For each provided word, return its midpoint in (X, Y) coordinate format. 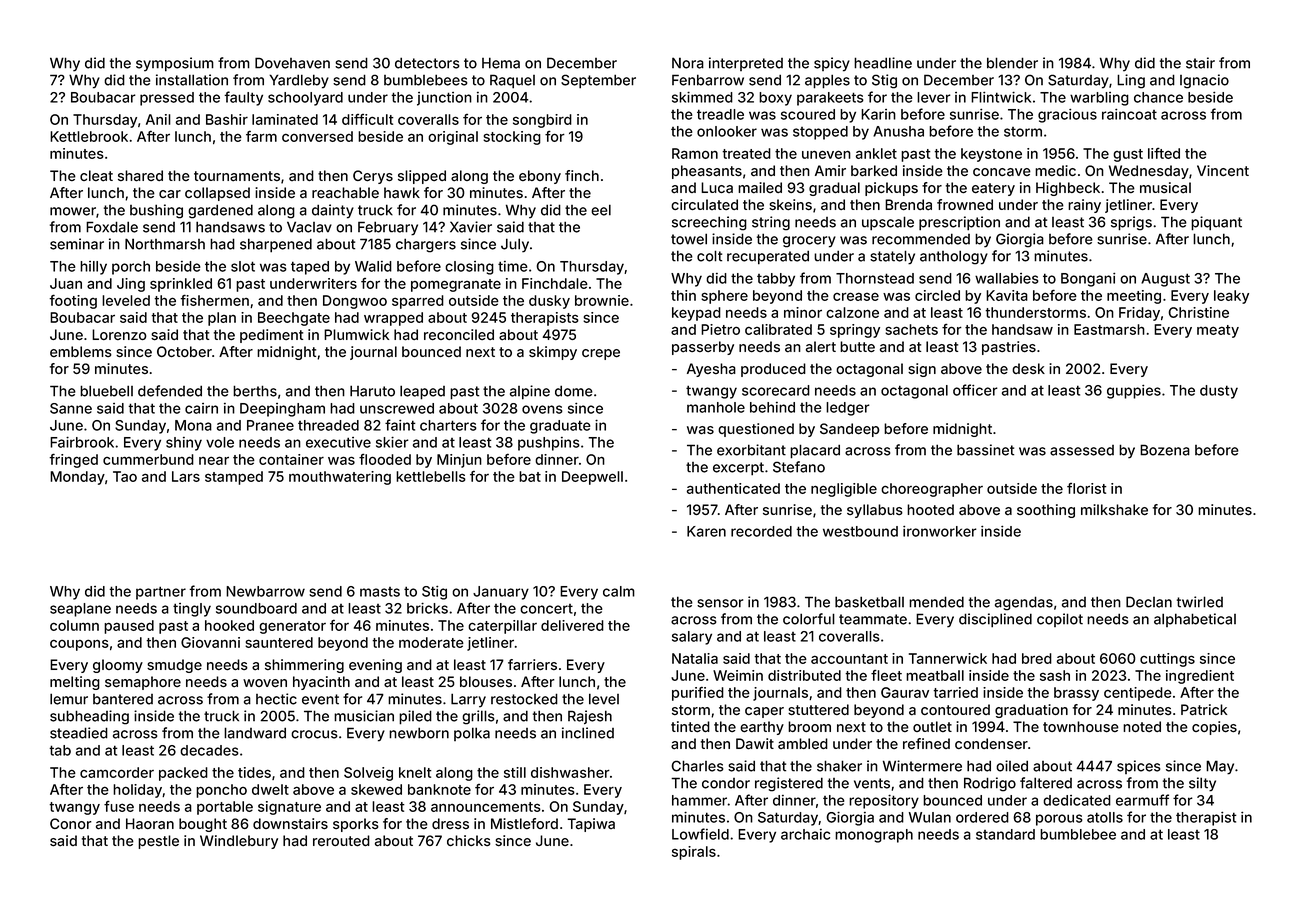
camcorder (117, 772)
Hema (501, 63)
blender (1012, 63)
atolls (1105, 817)
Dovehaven (292, 63)
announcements (486, 807)
